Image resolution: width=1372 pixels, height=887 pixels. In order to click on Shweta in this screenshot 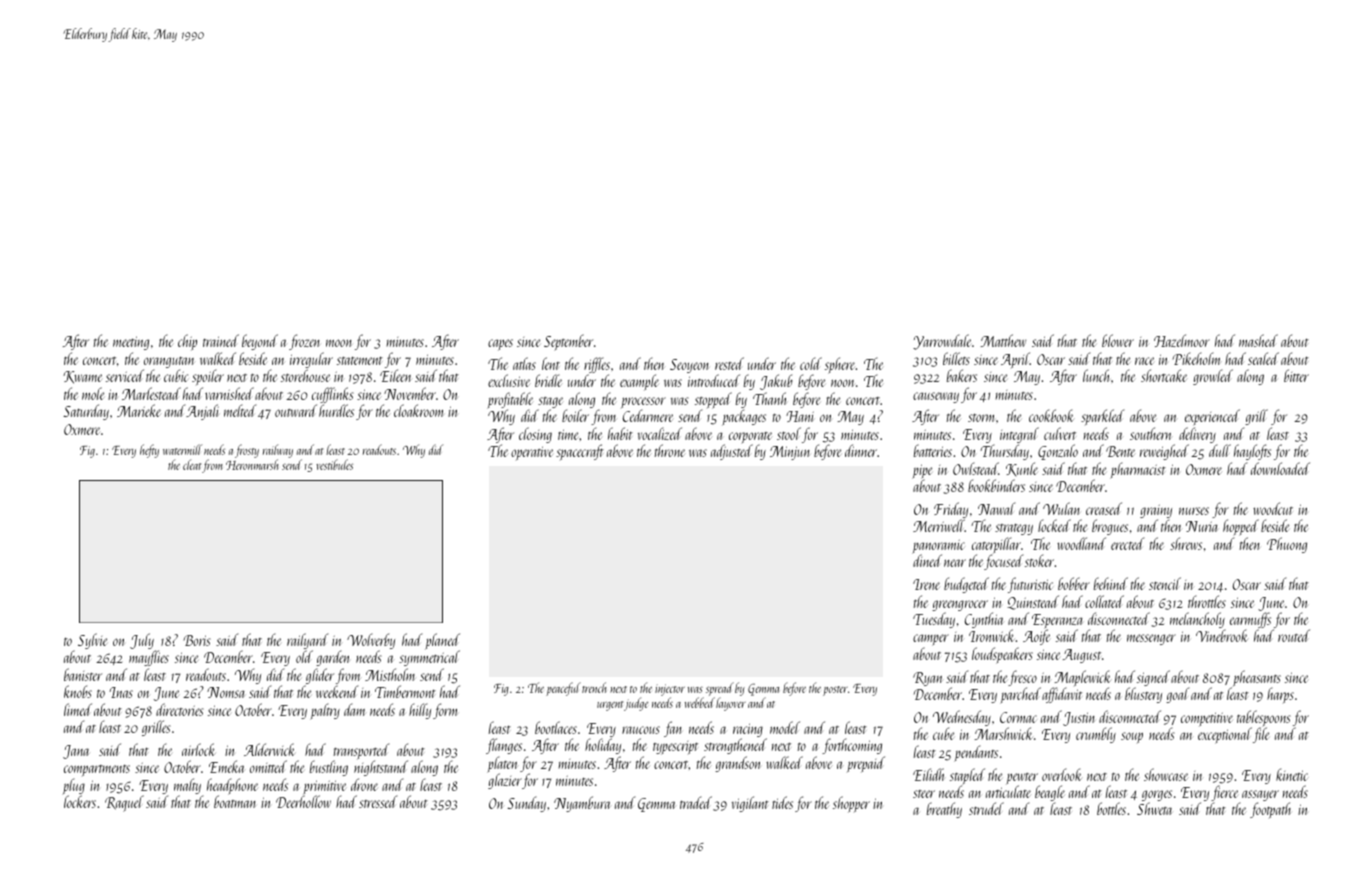, I will do `click(1154, 809)`.
